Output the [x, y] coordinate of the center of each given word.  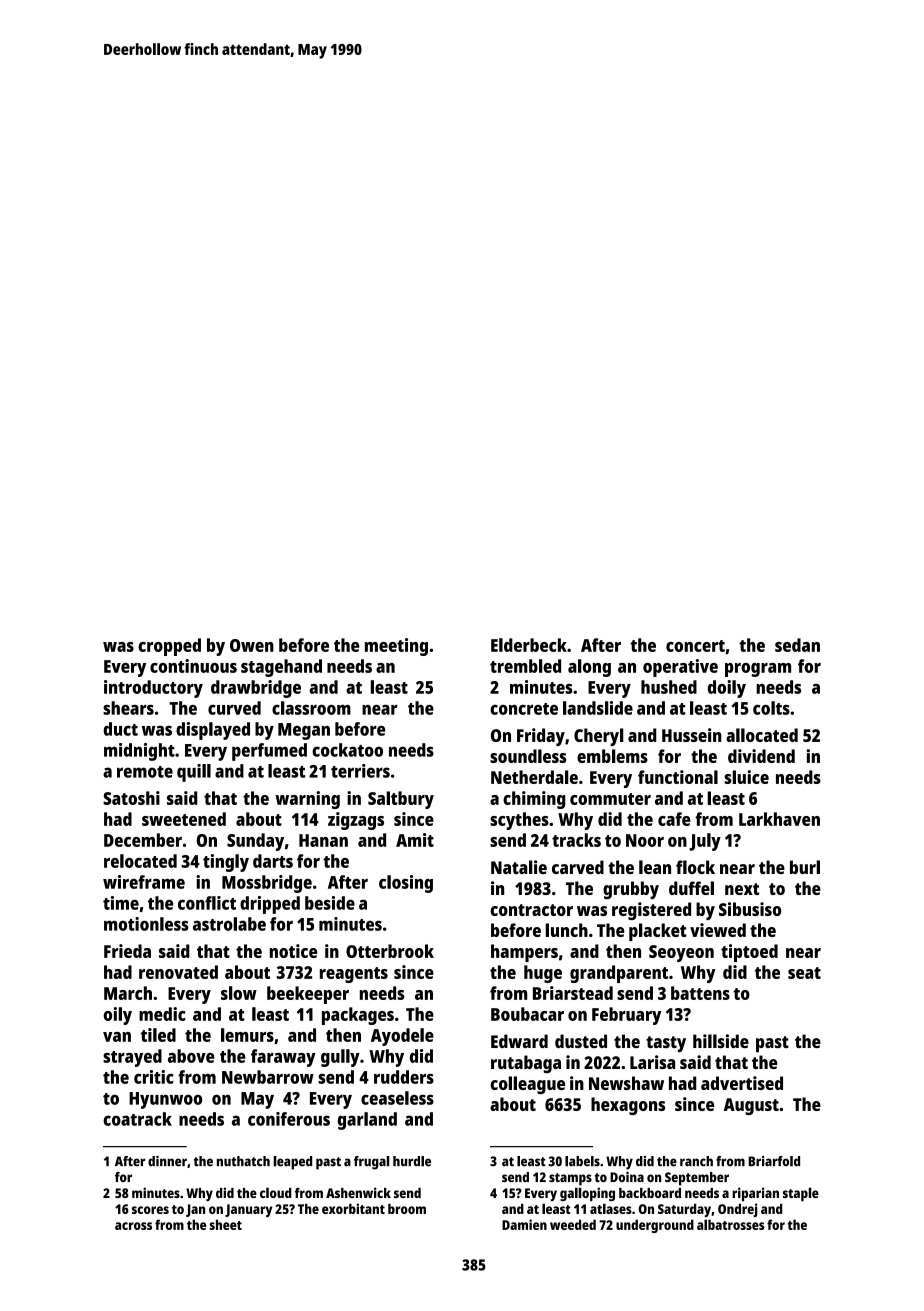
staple [801, 1194]
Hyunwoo [165, 1100]
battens [700, 993]
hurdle [412, 1161]
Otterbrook [390, 951]
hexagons [628, 1106]
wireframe [144, 882]
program [758, 670]
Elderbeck [529, 645]
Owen [252, 645]
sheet [225, 1224]
